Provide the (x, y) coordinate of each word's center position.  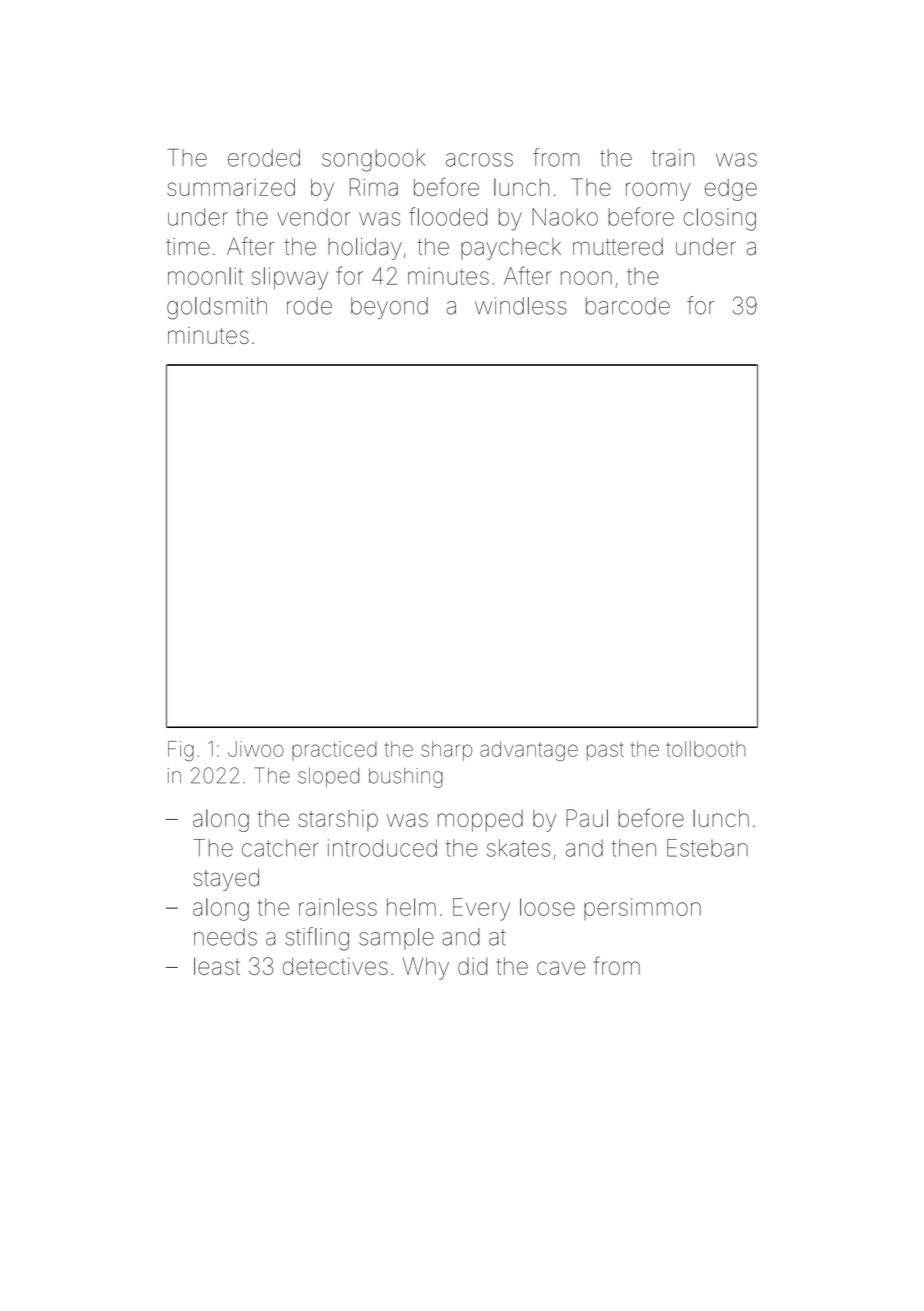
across (479, 160)
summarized (231, 187)
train (673, 158)
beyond (389, 308)
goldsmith (217, 308)
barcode (628, 306)
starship (338, 820)
